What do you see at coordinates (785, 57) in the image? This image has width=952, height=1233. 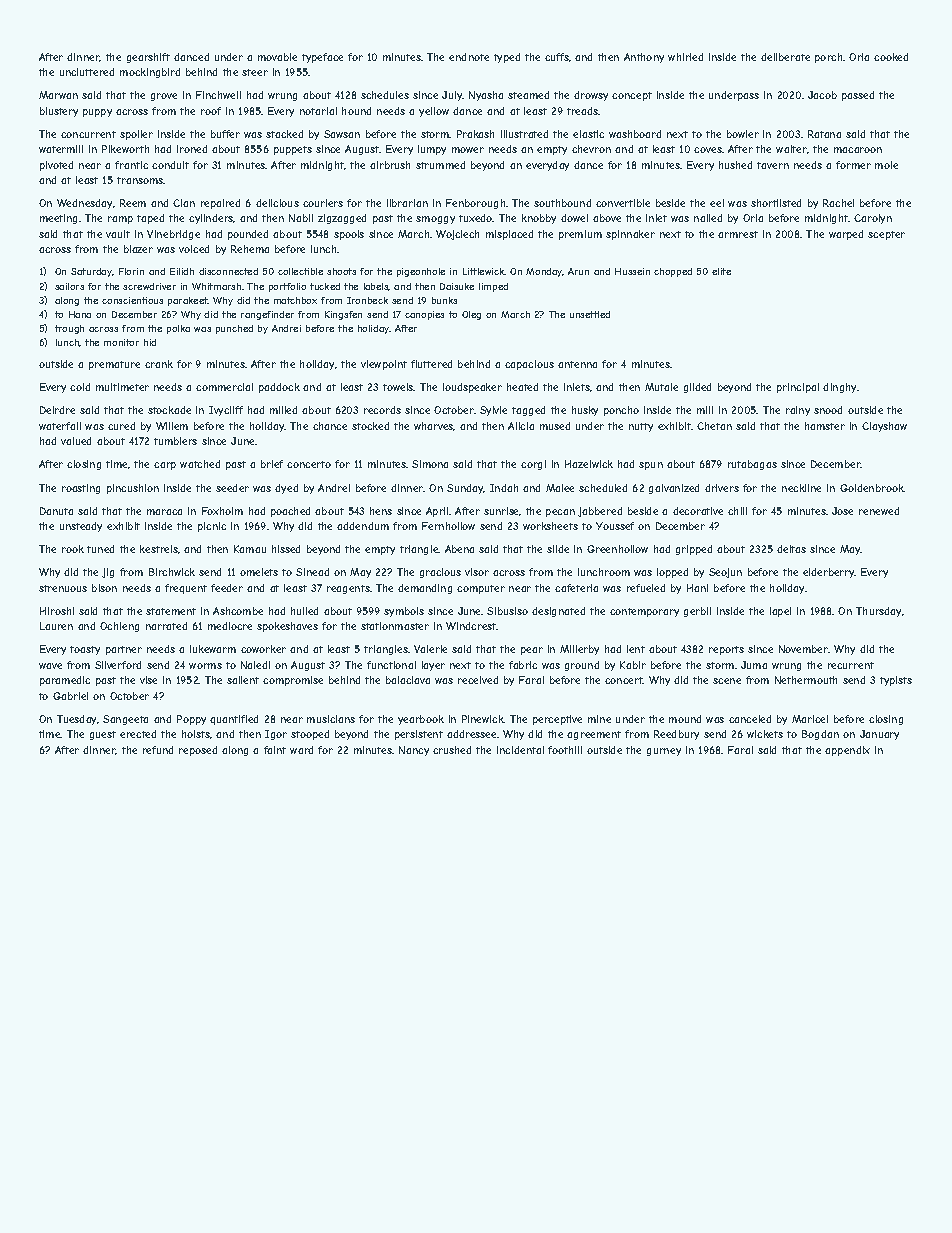 I see `deliberate` at bounding box center [785, 57].
